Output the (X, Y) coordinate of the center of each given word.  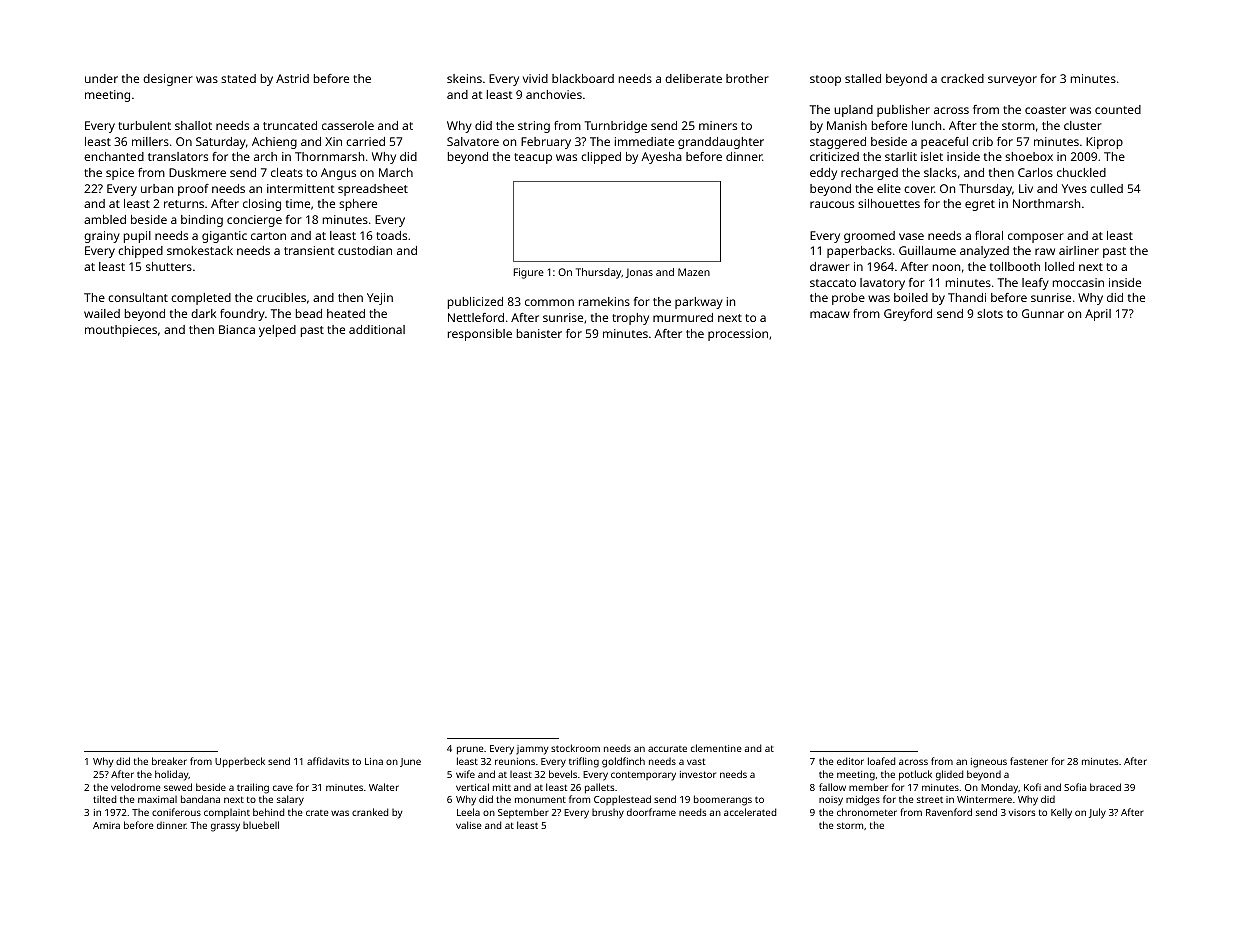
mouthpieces (121, 331)
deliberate (693, 78)
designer (168, 80)
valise (469, 825)
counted (1118, 109)
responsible (480, 335)
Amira (106, 825)
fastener (1029, 761)
